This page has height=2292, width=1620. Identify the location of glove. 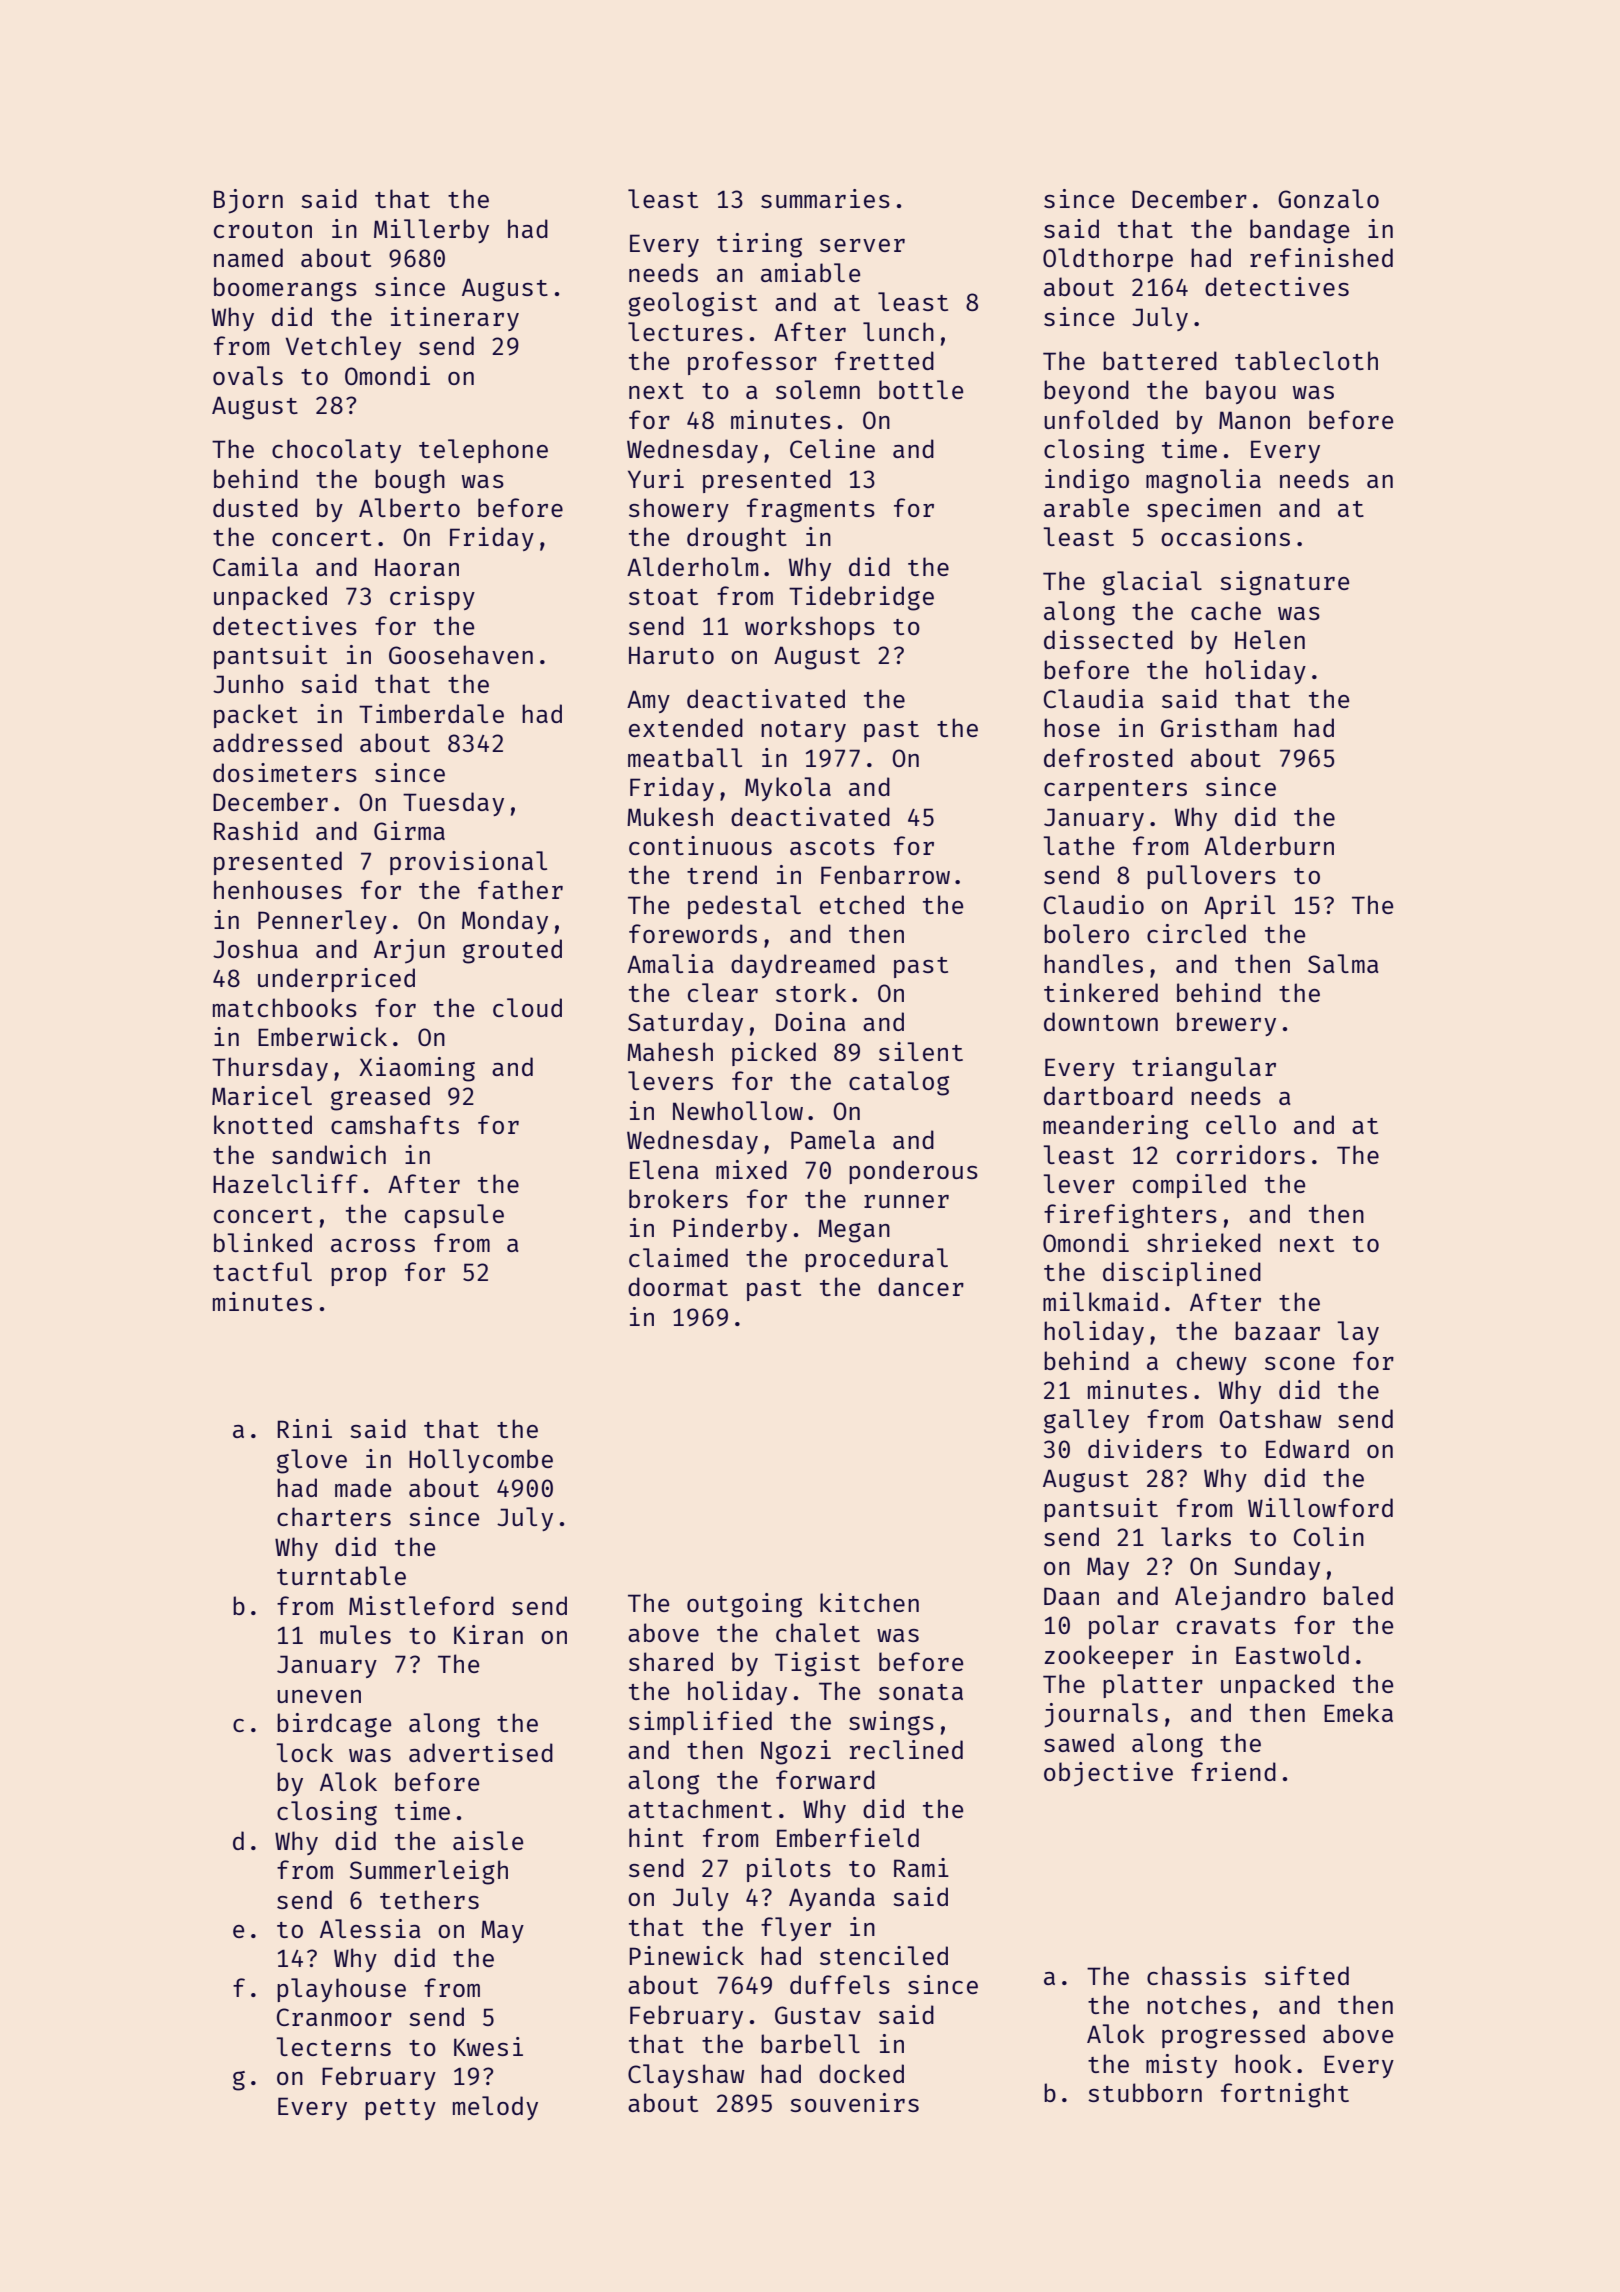
(312, 1461).
